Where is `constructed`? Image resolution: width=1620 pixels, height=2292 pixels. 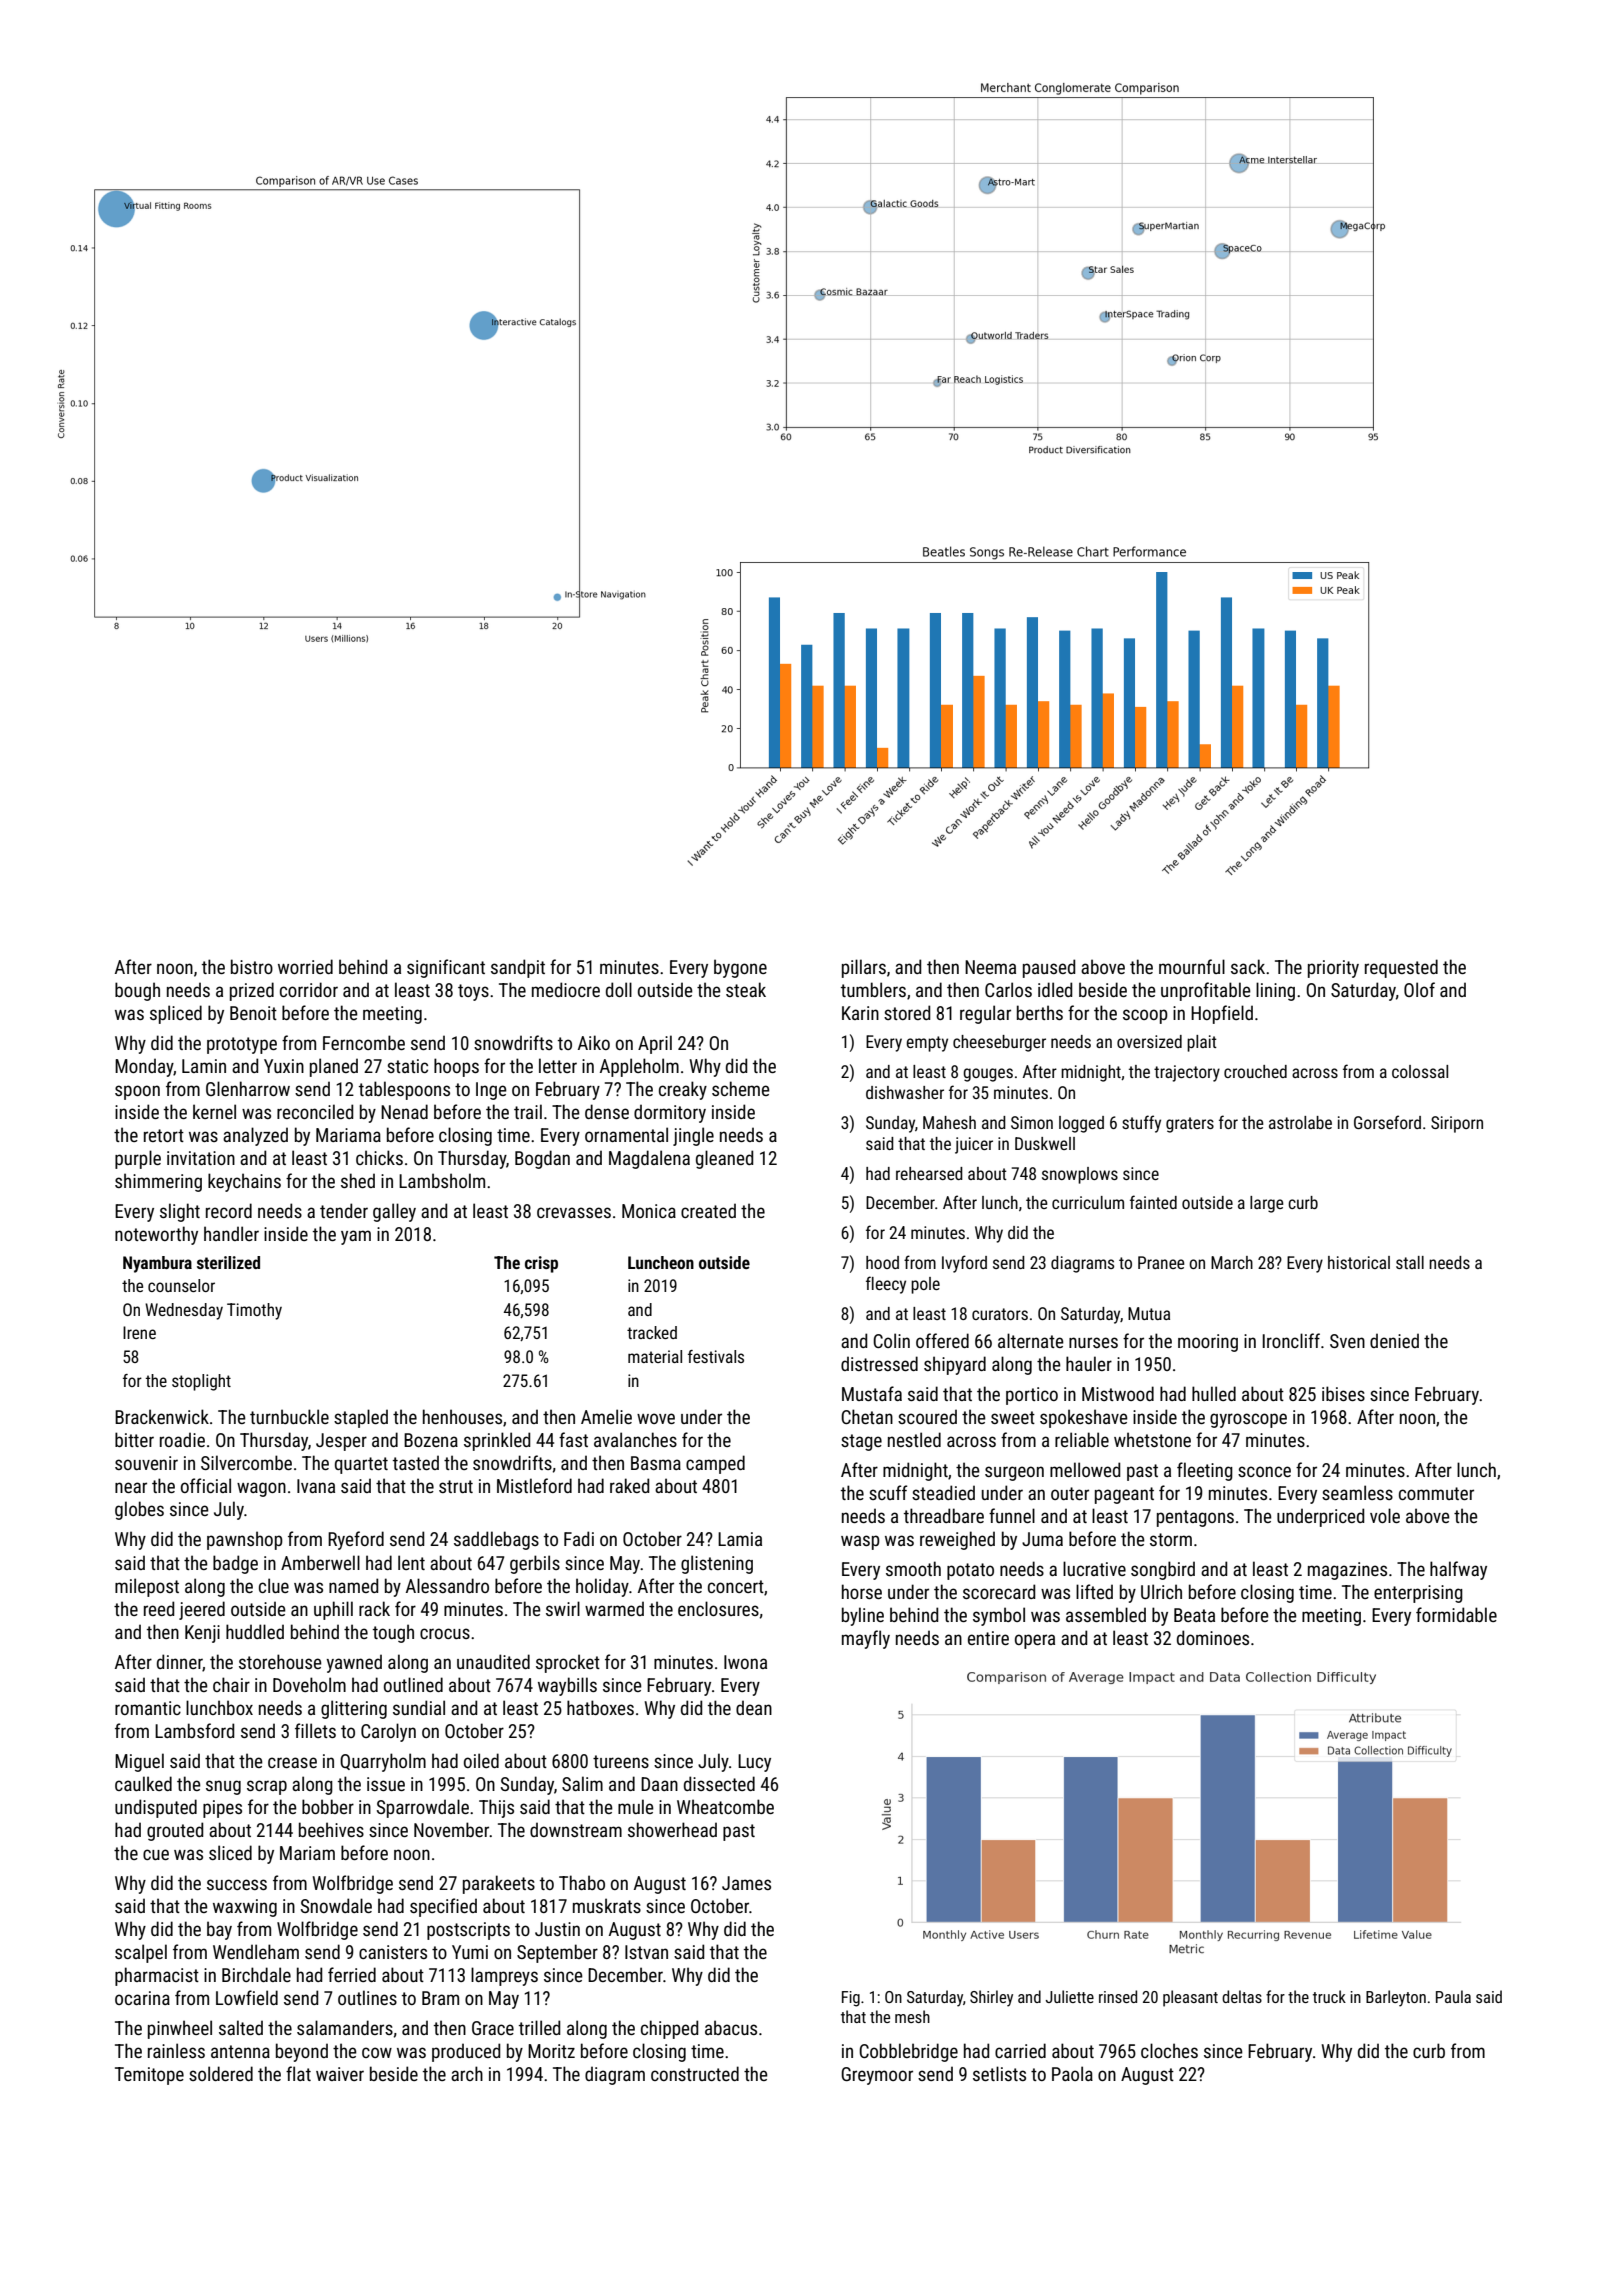
constructed is located at coordinates (695, 2073).
